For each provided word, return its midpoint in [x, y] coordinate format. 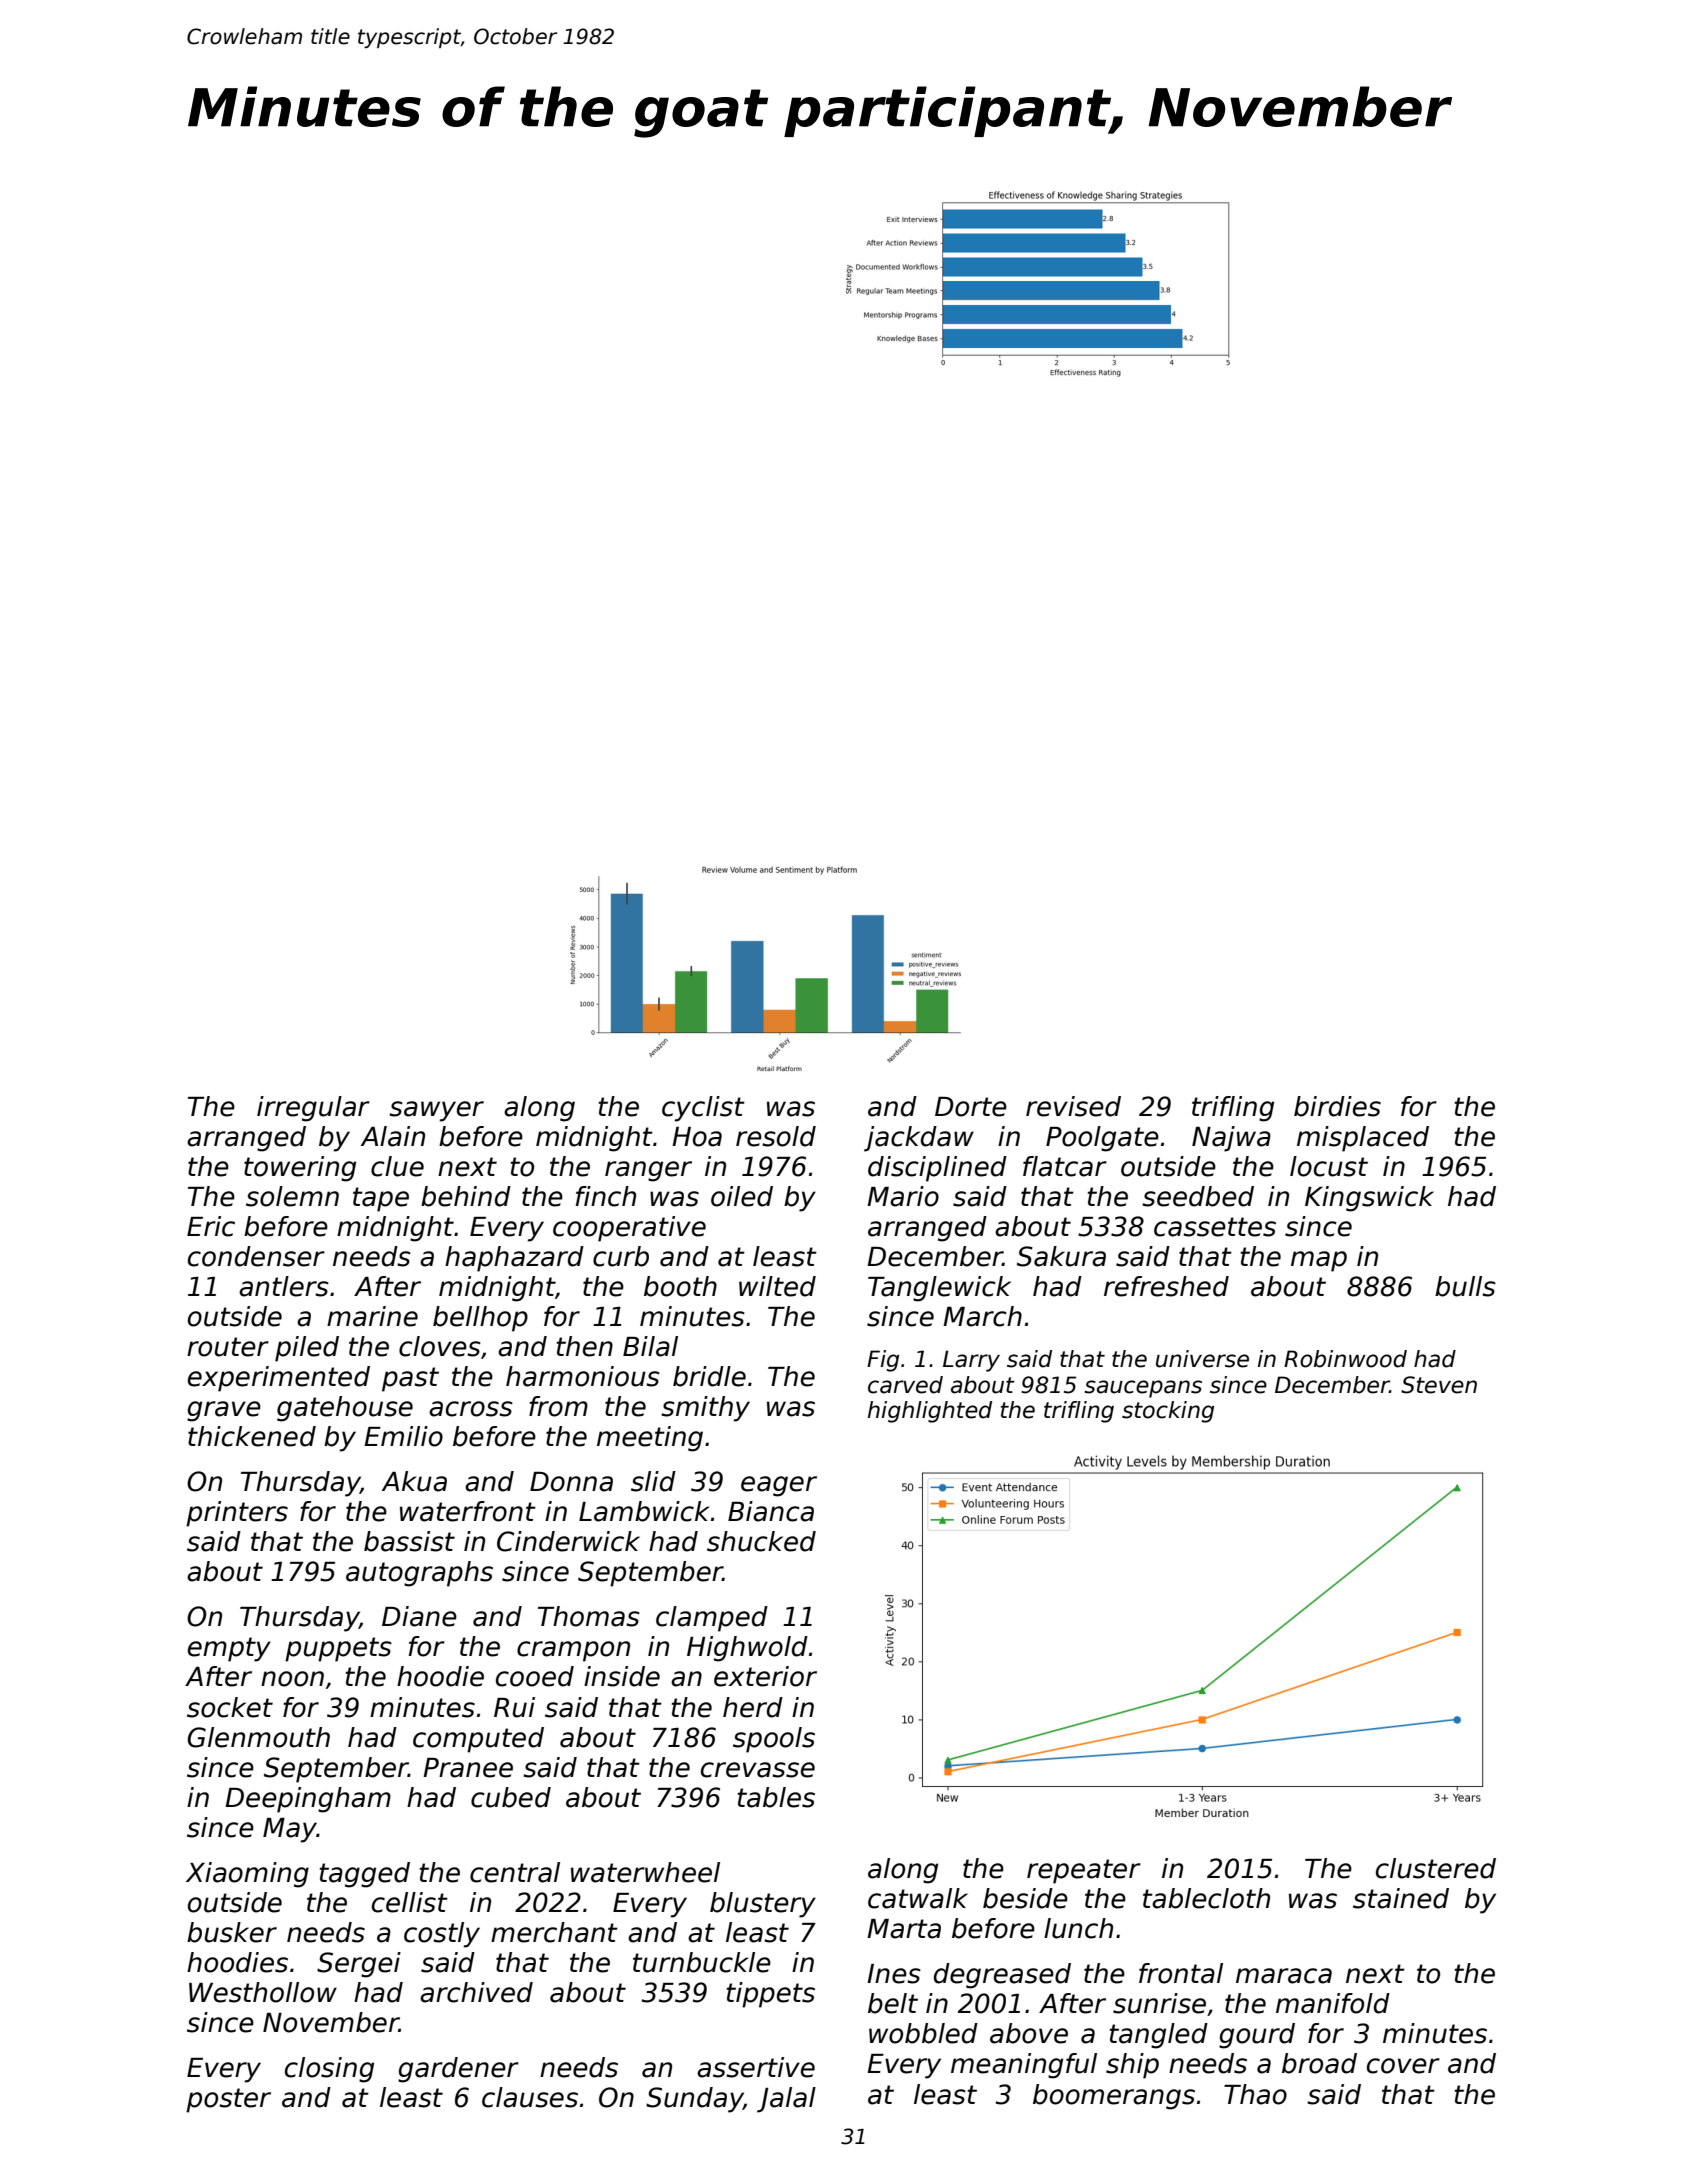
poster [228, 2100]
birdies [1337, 1106]
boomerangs [1114, 2097]
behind [466, 1196]
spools [774, 1740]
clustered [1436, 1868]
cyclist [703, 1109]
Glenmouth [259, 1737]
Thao [1255, 2094]
